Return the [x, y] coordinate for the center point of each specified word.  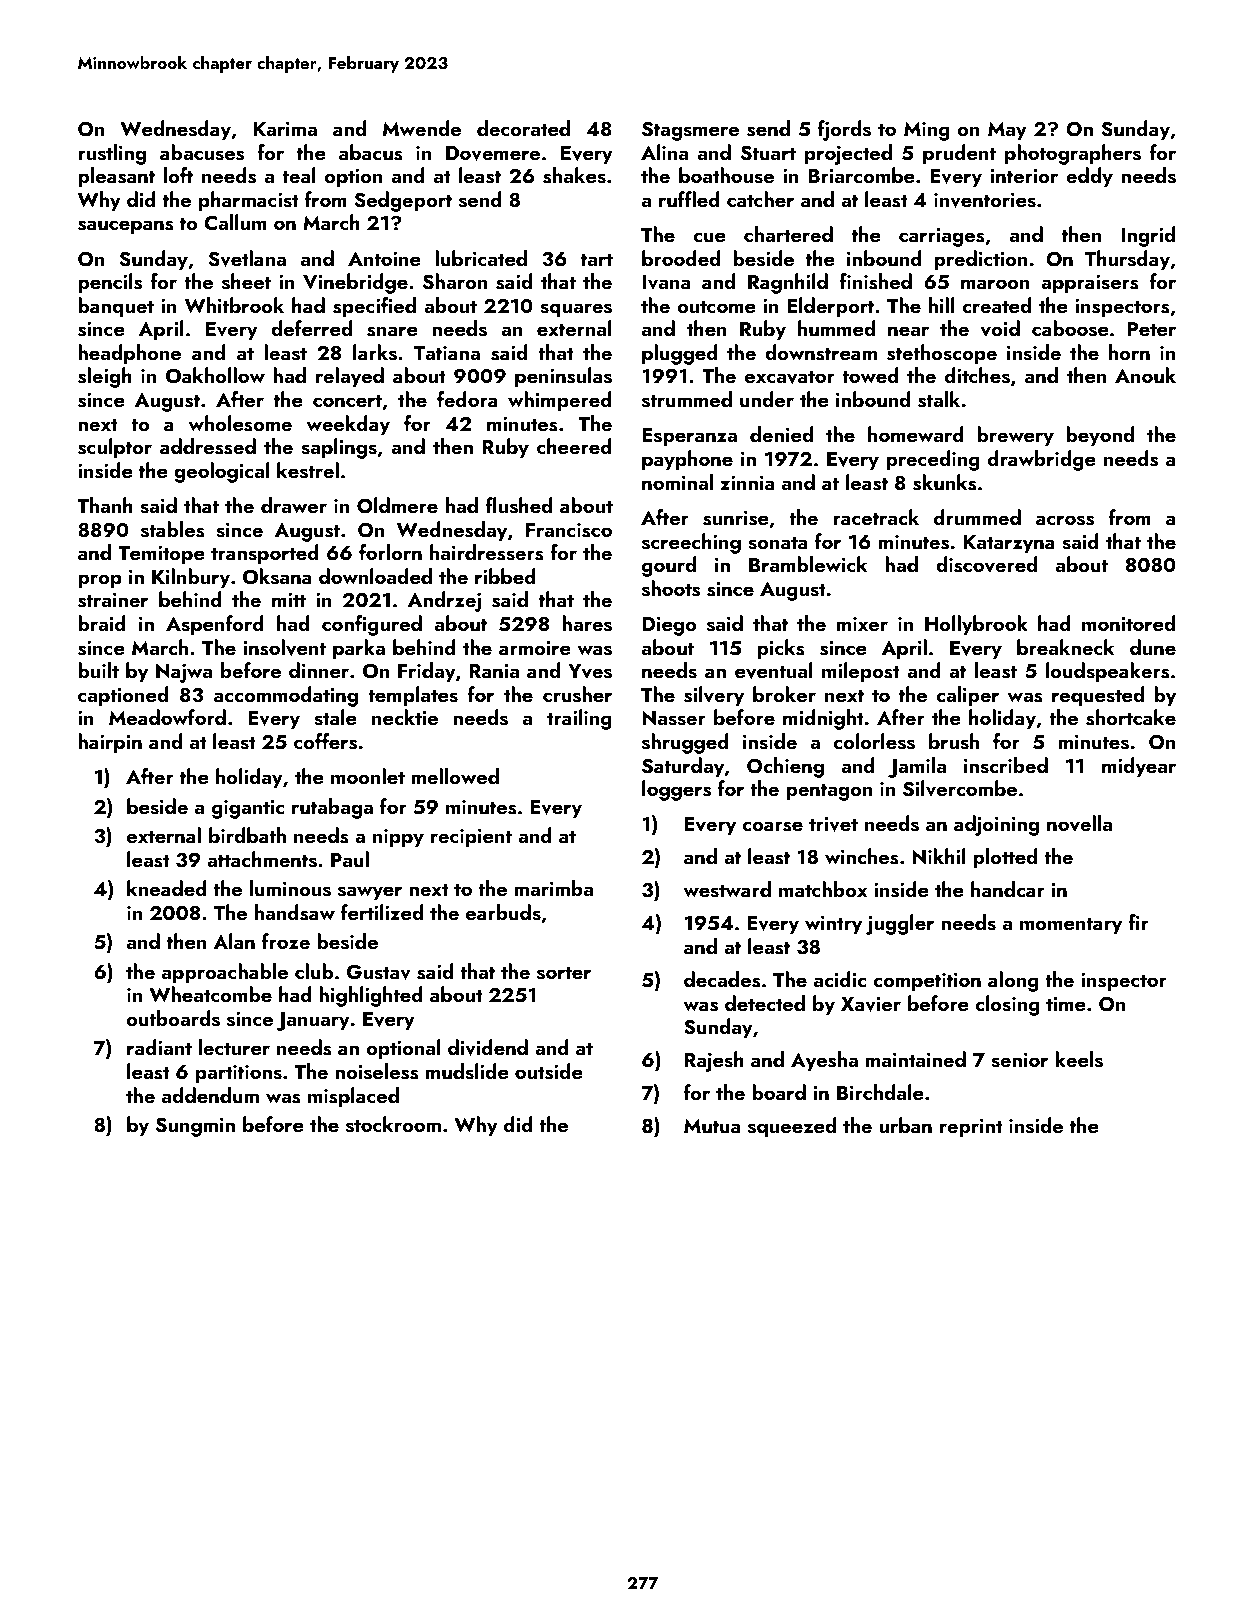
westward [727, 889]
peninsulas [563, 377]
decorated [523, 128]
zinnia [747, 483]
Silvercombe [960, 788]
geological [221, 472]
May [1007, 131]
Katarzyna [1009, 544]
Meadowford [167, 717]
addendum [210, 1095]
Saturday [683, 767]
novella [1079, 823]
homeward [916, 434]
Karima [285, 129]
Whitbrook [234, 305]
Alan [234, 941]
